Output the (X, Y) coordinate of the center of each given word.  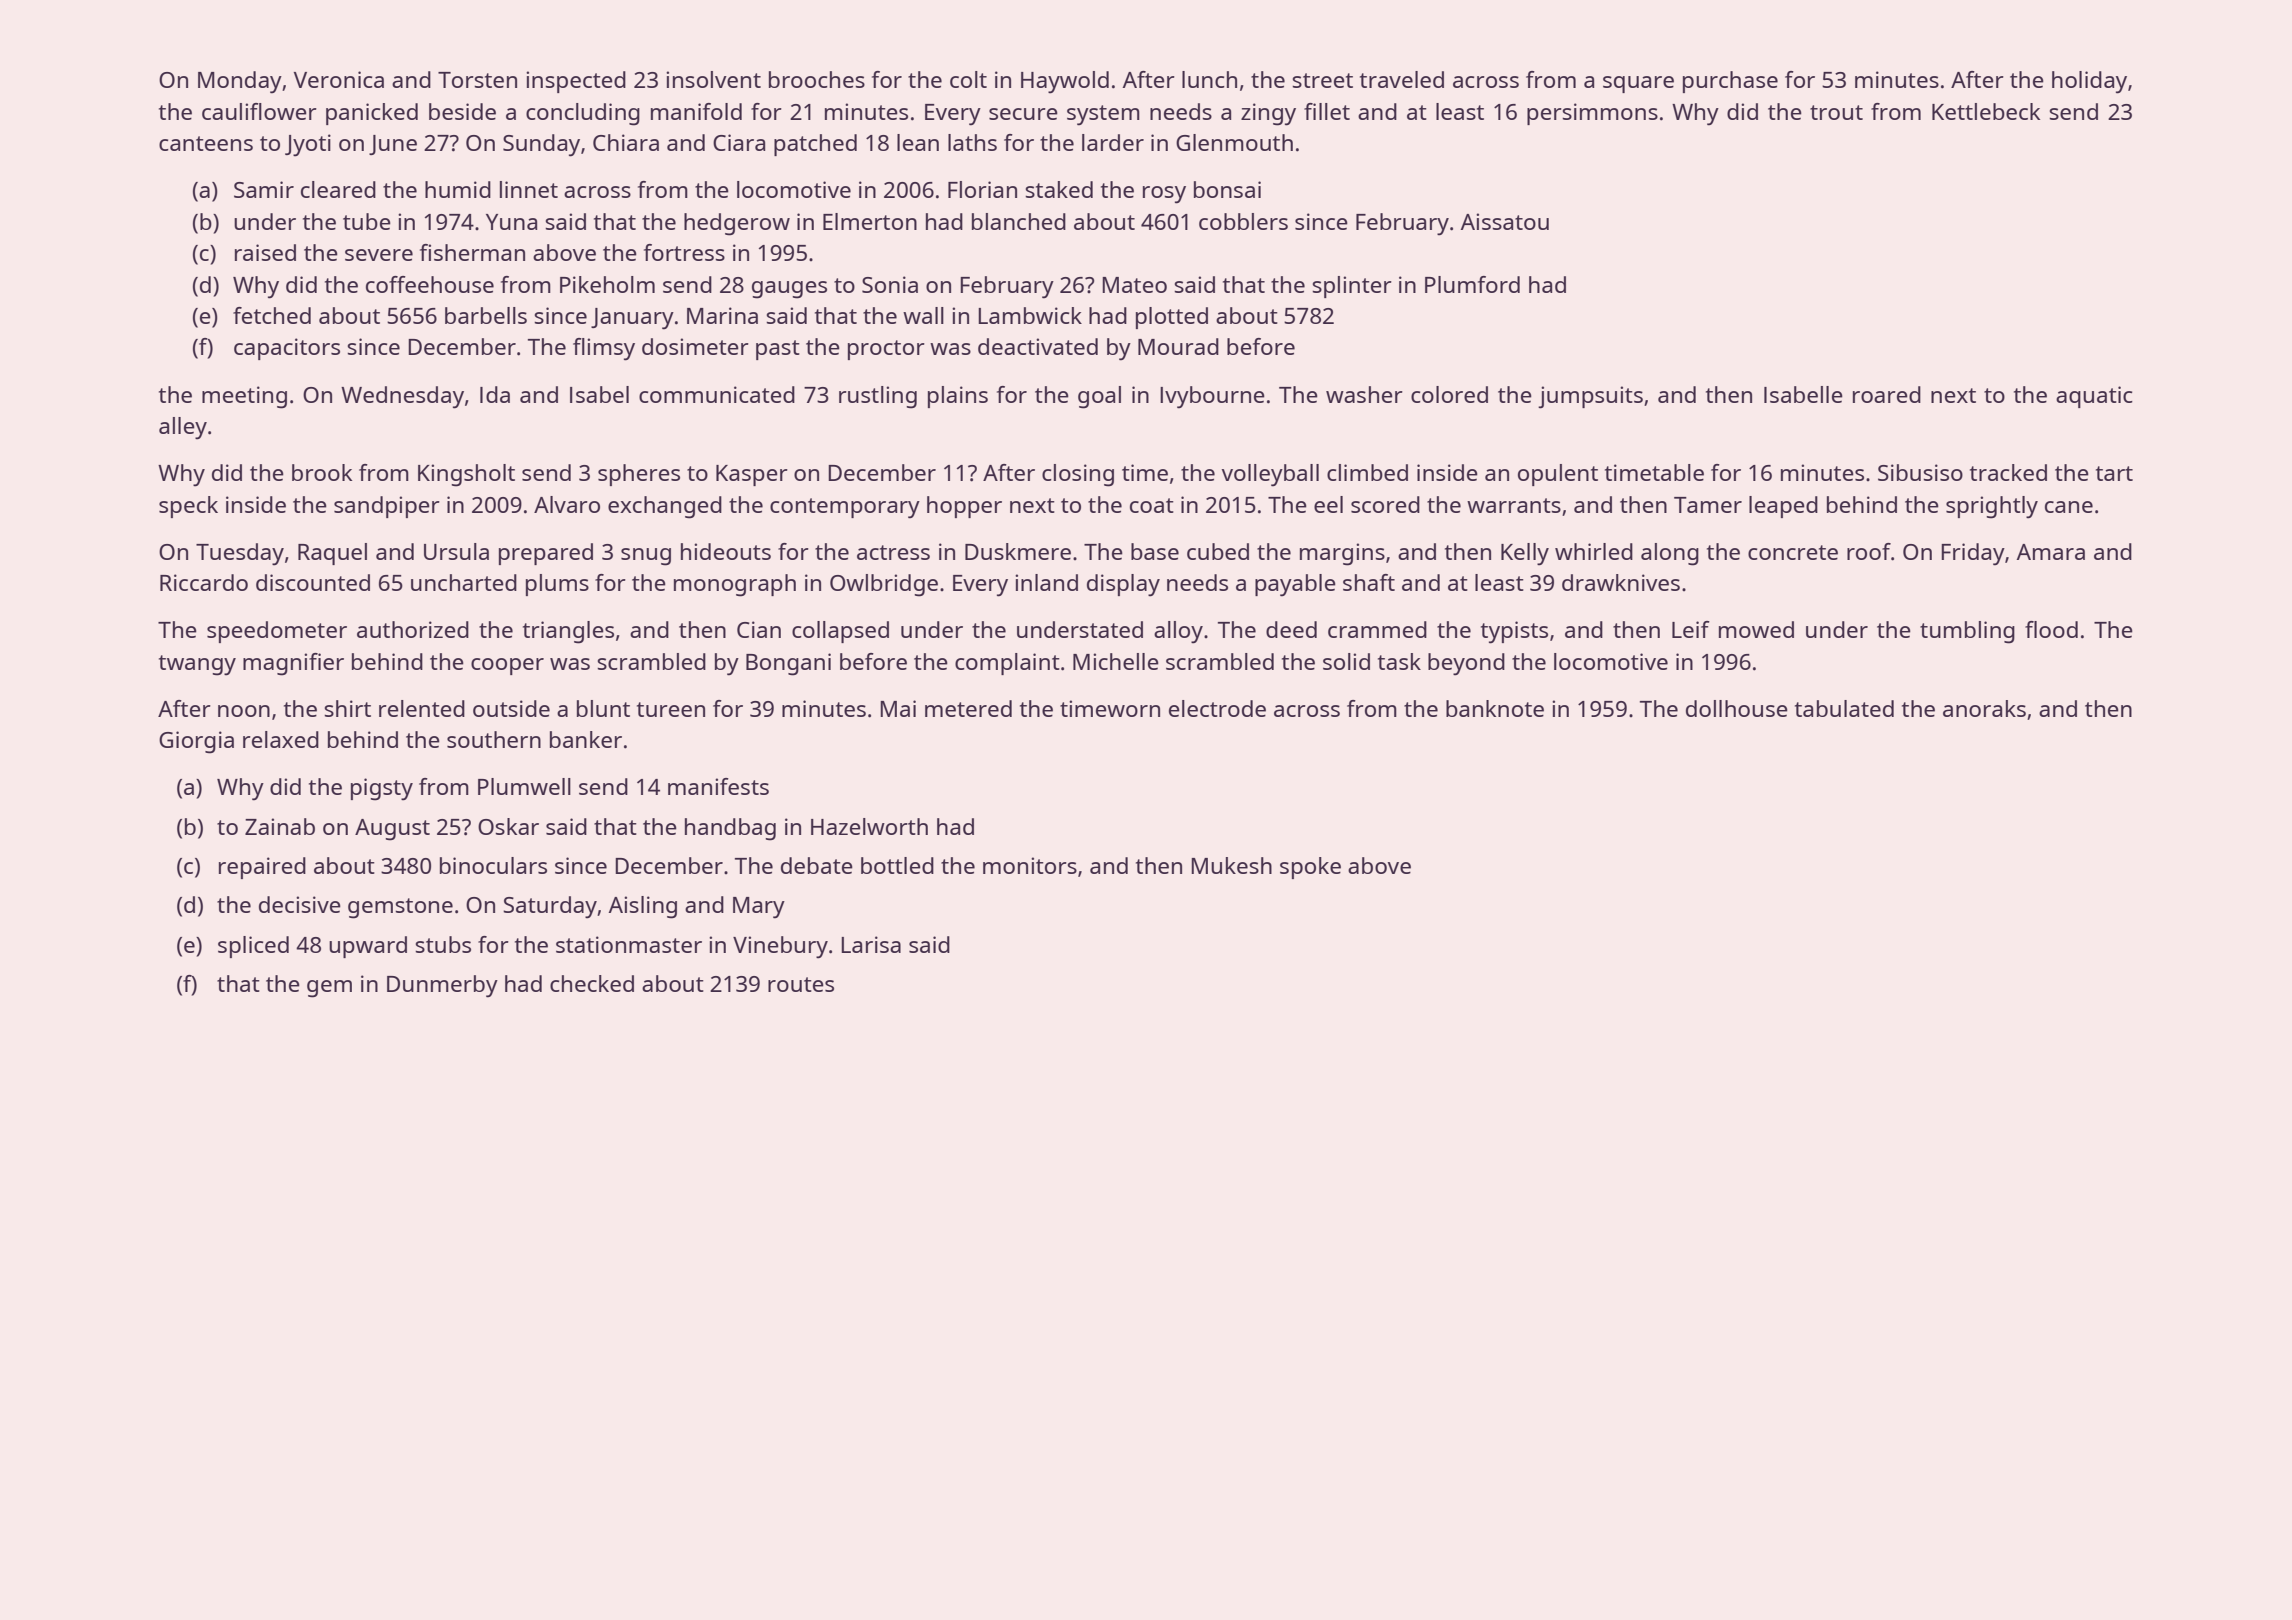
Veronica (339, 79)
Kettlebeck (1986, 111)
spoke (1310, 868)
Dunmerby (442, 986)
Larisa (871, 944)
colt (968, 79)
